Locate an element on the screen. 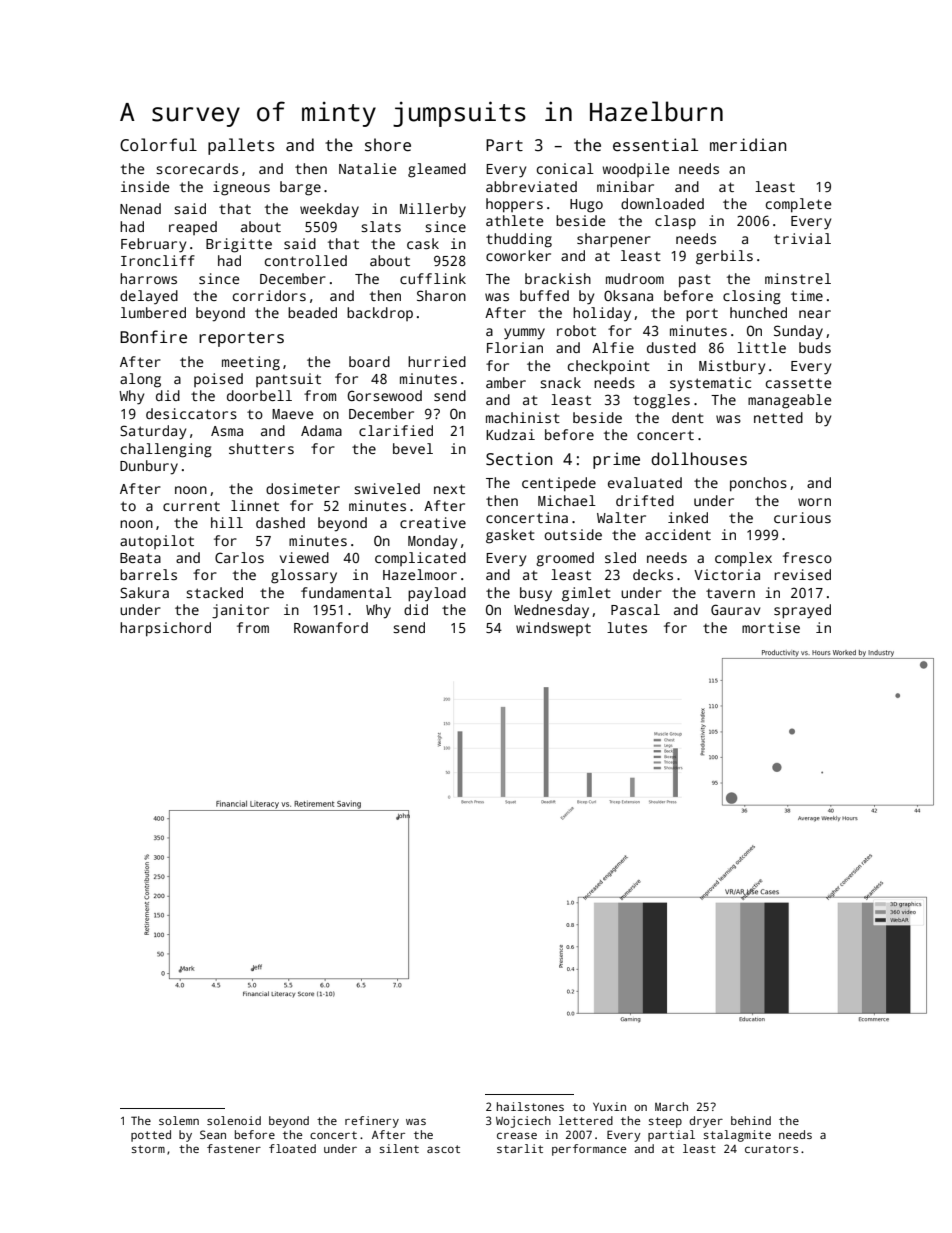 The height and width of the screenshot is (1233, 952). fastener is located at coordinates (234, 1148).
